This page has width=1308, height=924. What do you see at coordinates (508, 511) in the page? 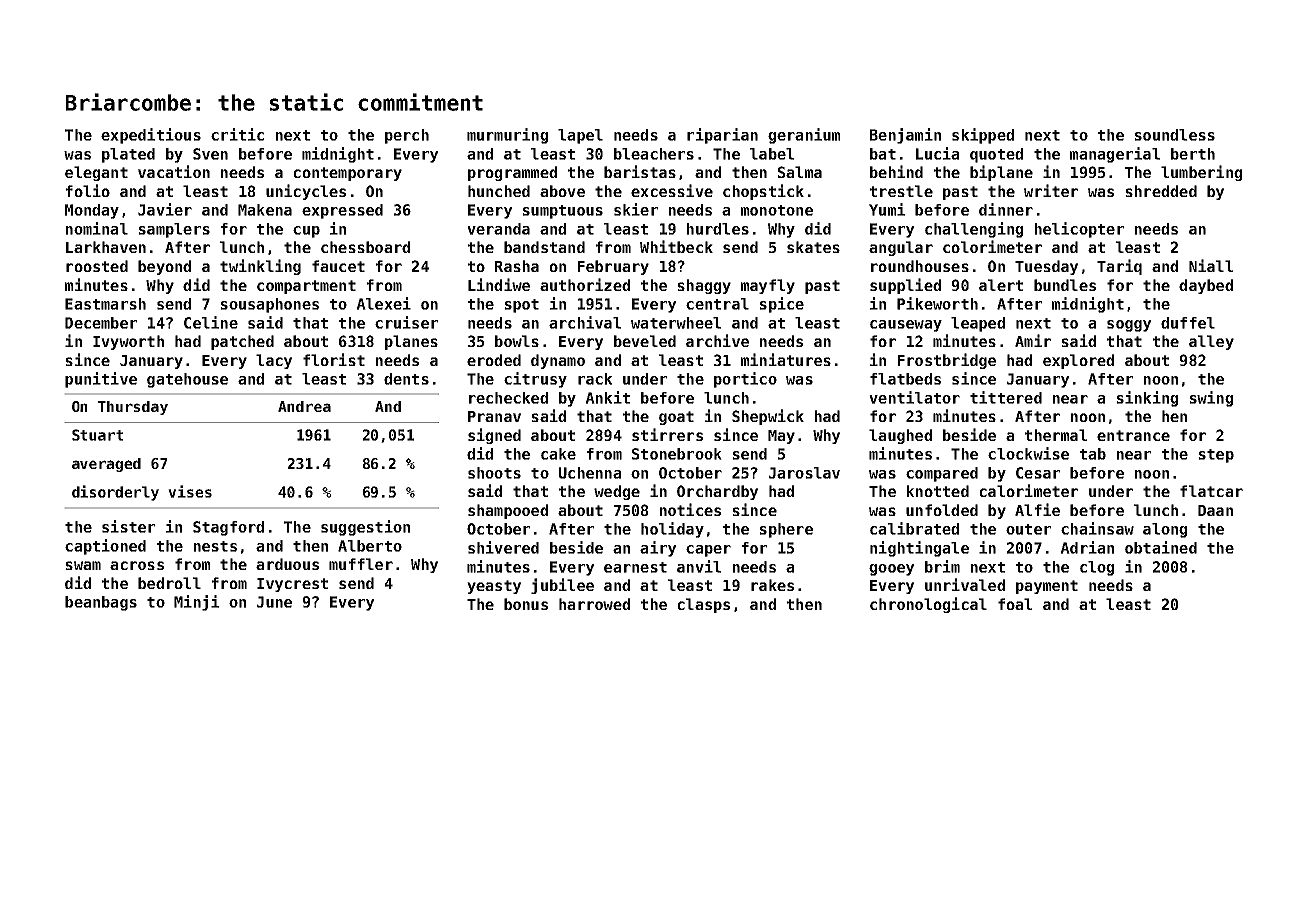
I see `shampooed` at bounding box center [508, 511].
